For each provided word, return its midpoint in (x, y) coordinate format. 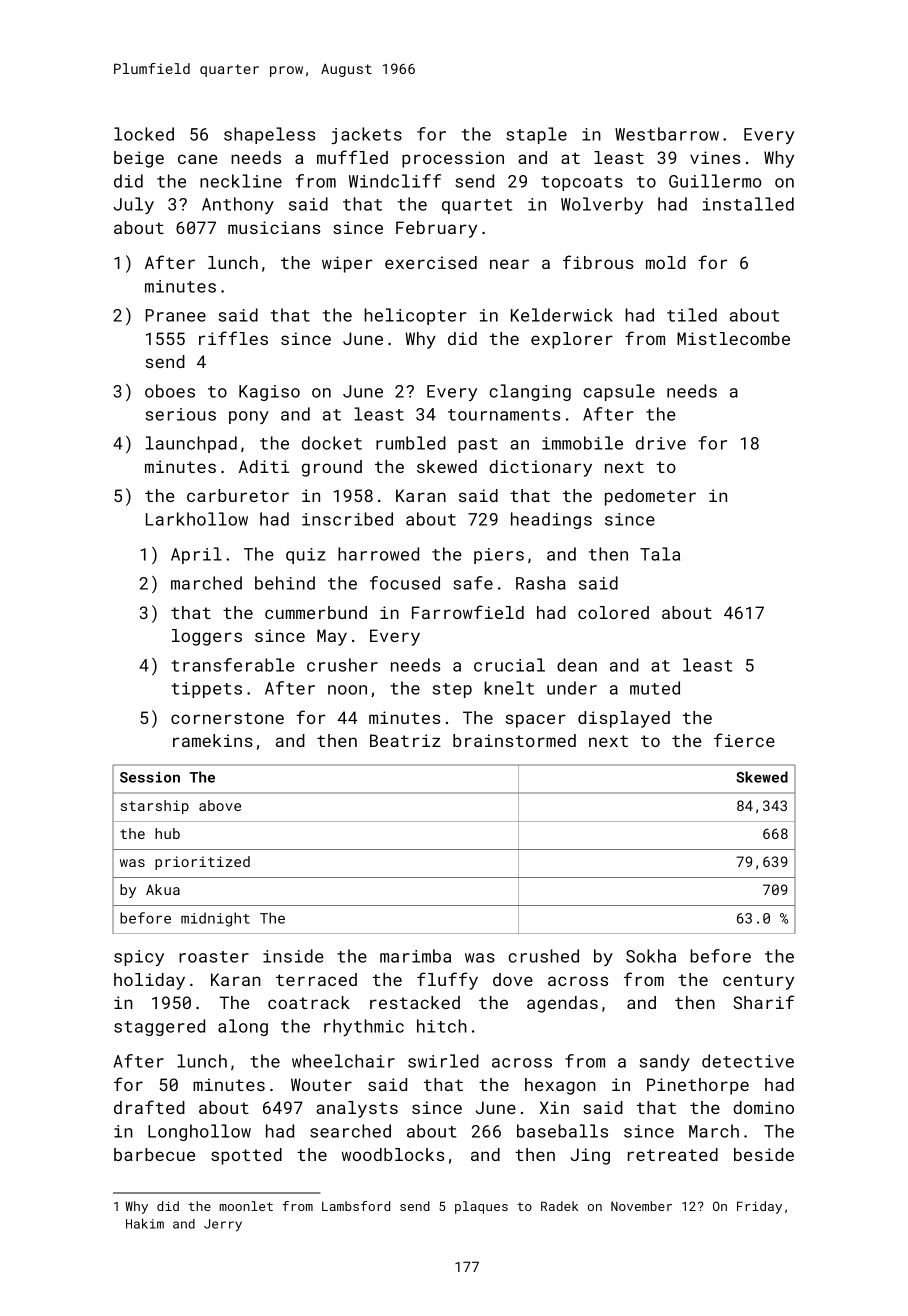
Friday (759, 1207)
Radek (559, 1206)
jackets (366, 135)
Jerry (223, 1225)
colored (613, 612)
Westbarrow (667, 134)
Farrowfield (468, 612)
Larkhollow (197, 519)
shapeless (269, 135)
